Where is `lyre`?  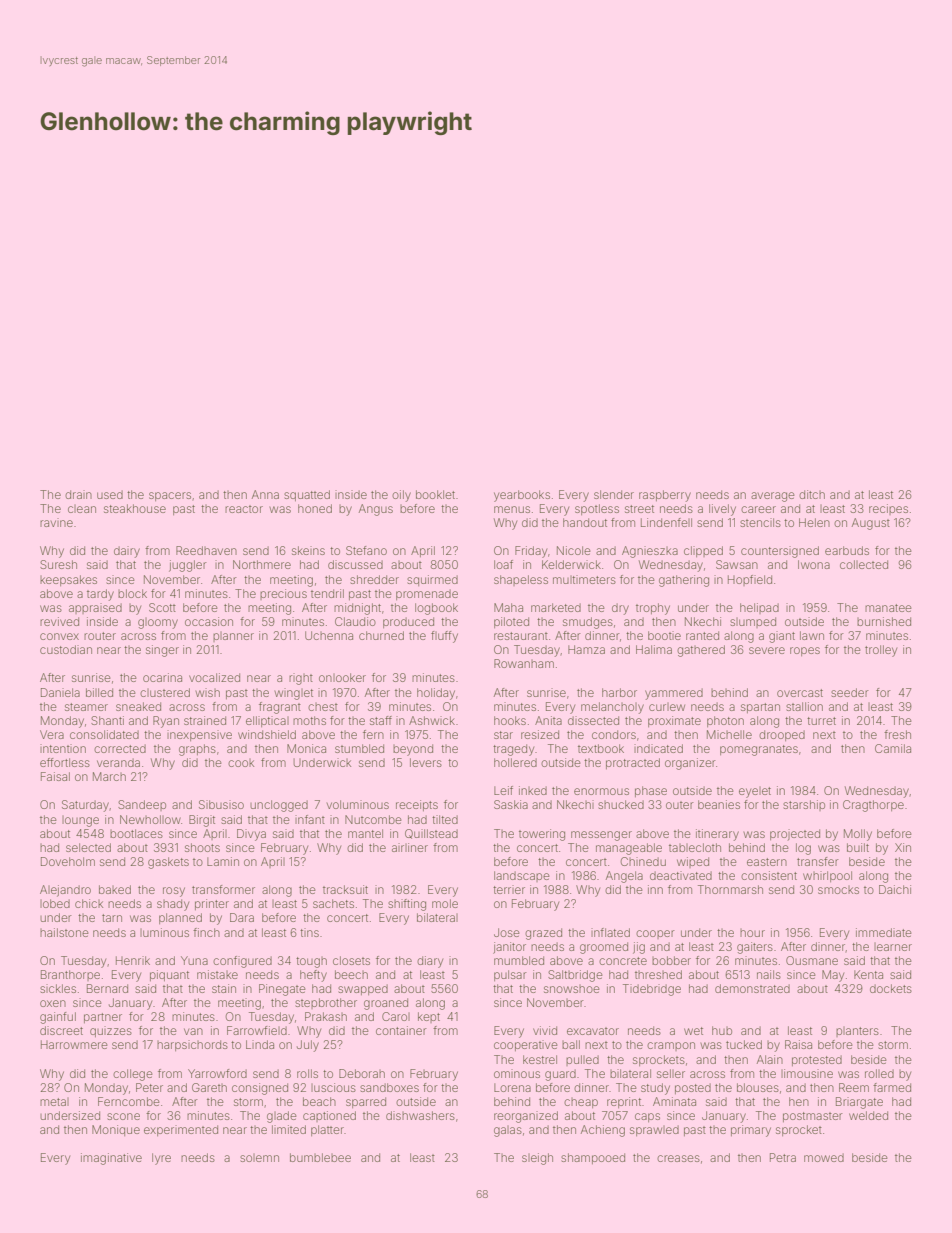
lyre is located at coordinates (161, 1159).
